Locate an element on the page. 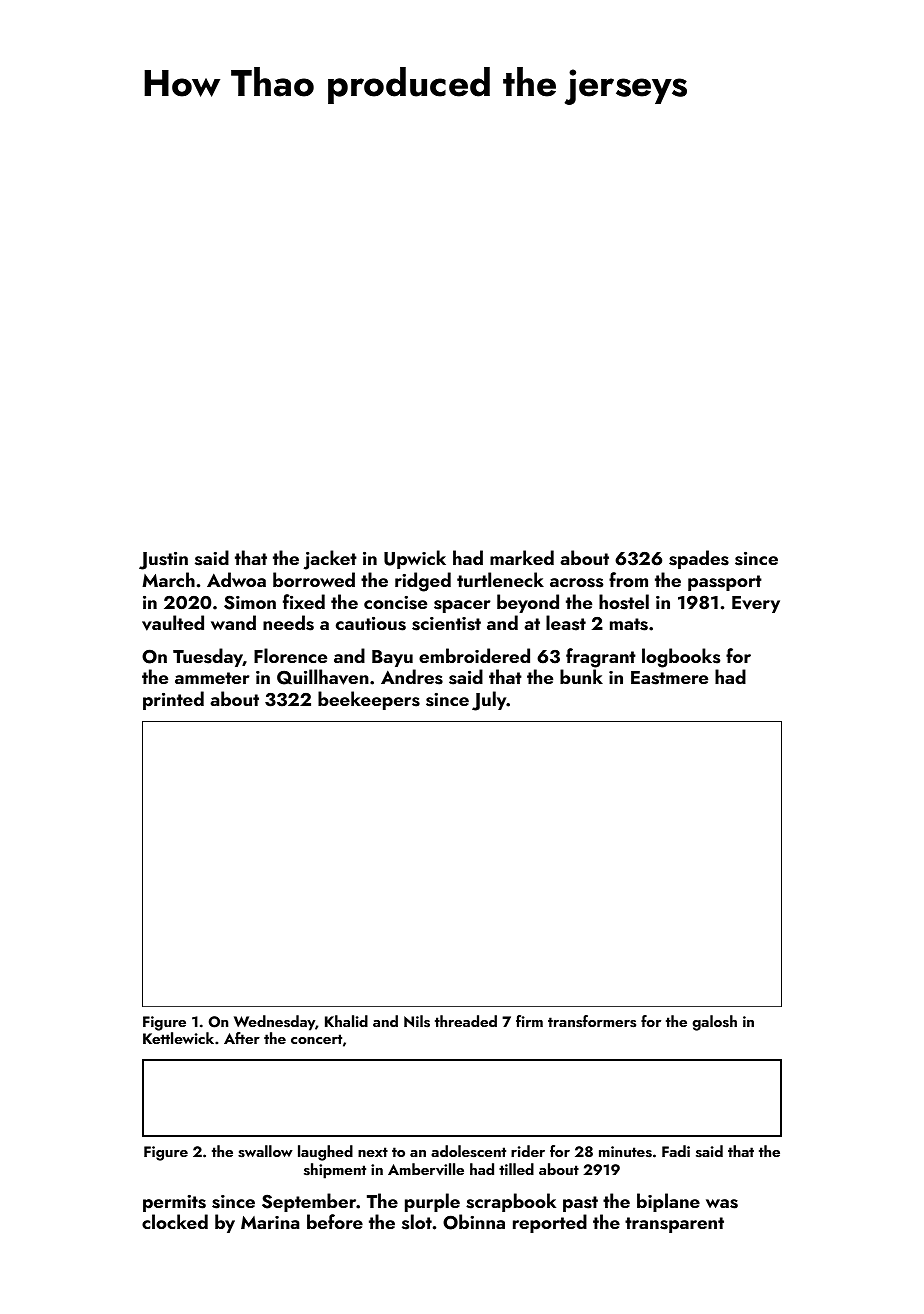 The height and width of the document is (1314, 924). Nils is located at coordinates (417, 1021).
